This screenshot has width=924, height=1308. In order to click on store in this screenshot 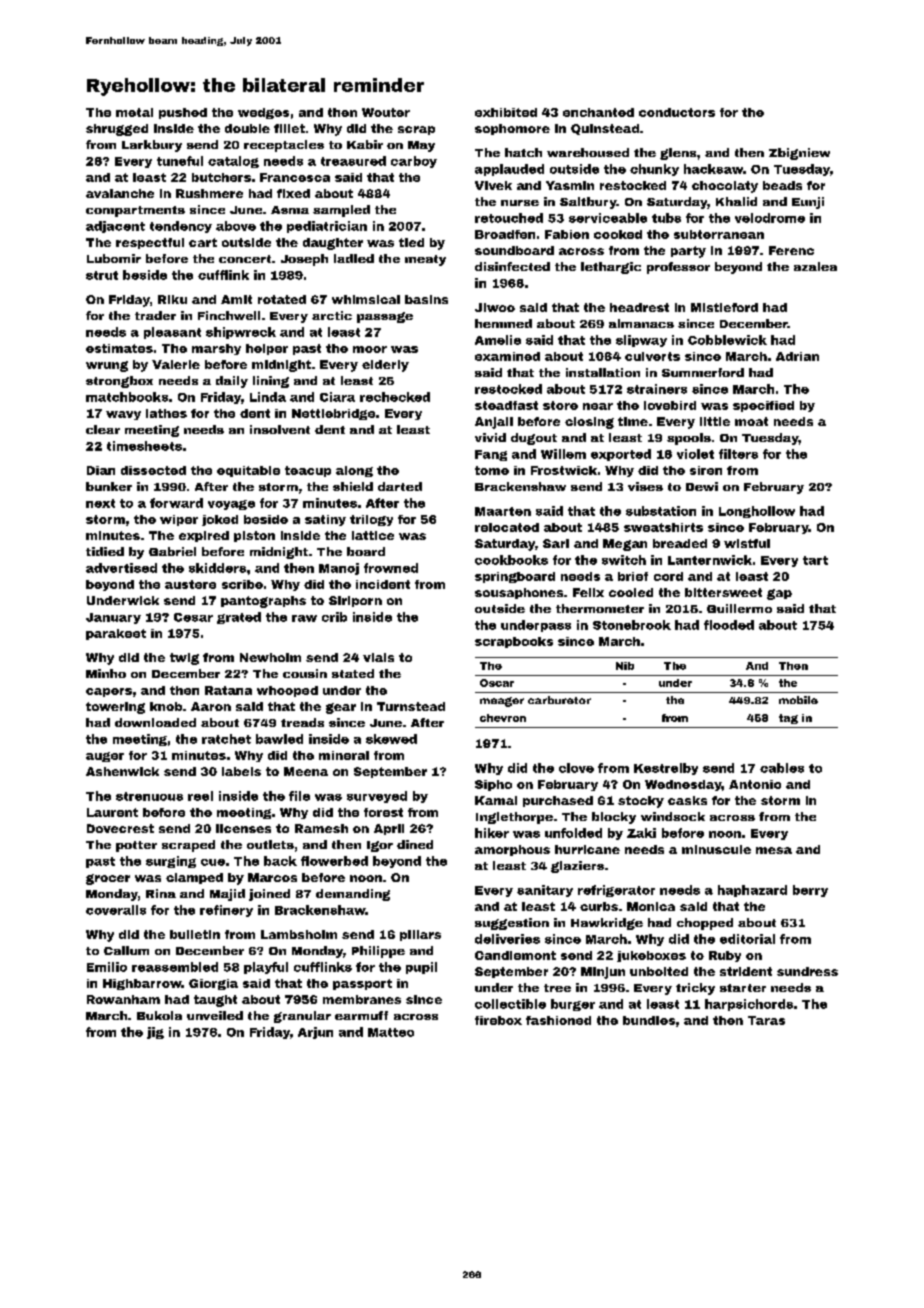, I will do `click(560, 405)`.
